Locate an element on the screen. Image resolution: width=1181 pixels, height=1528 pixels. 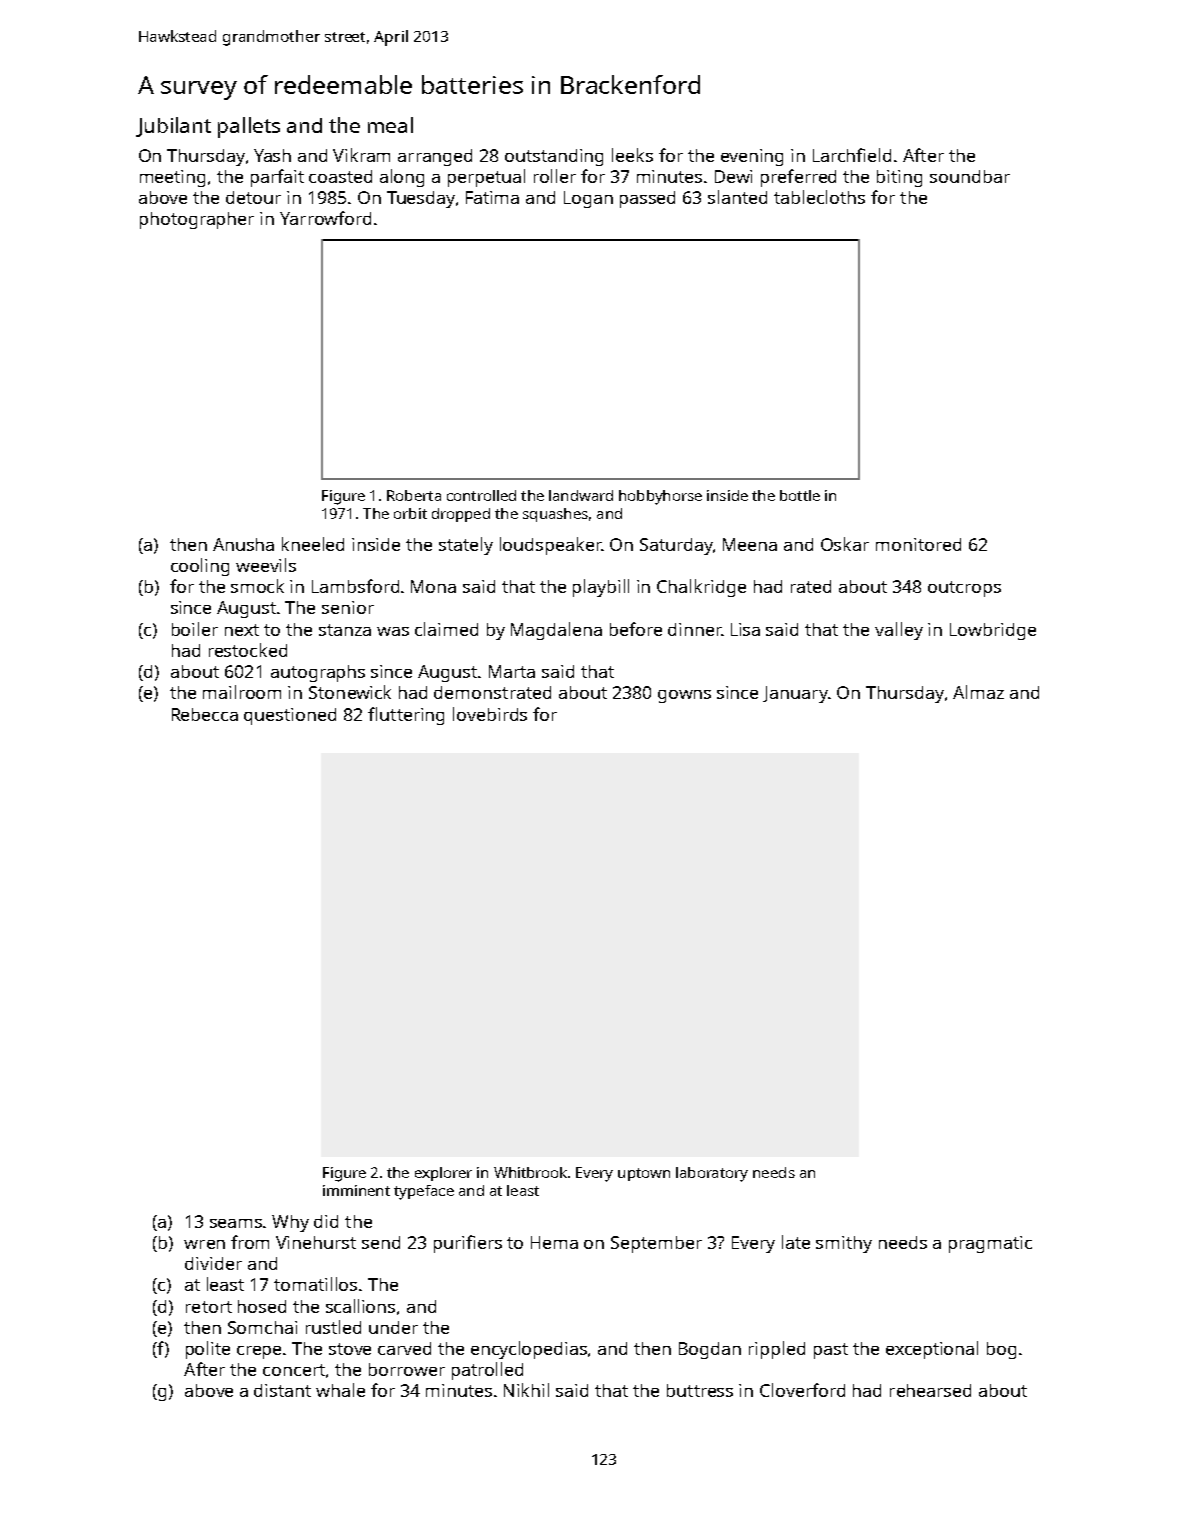
Cloverford is located at coordinates (802, 1390).
